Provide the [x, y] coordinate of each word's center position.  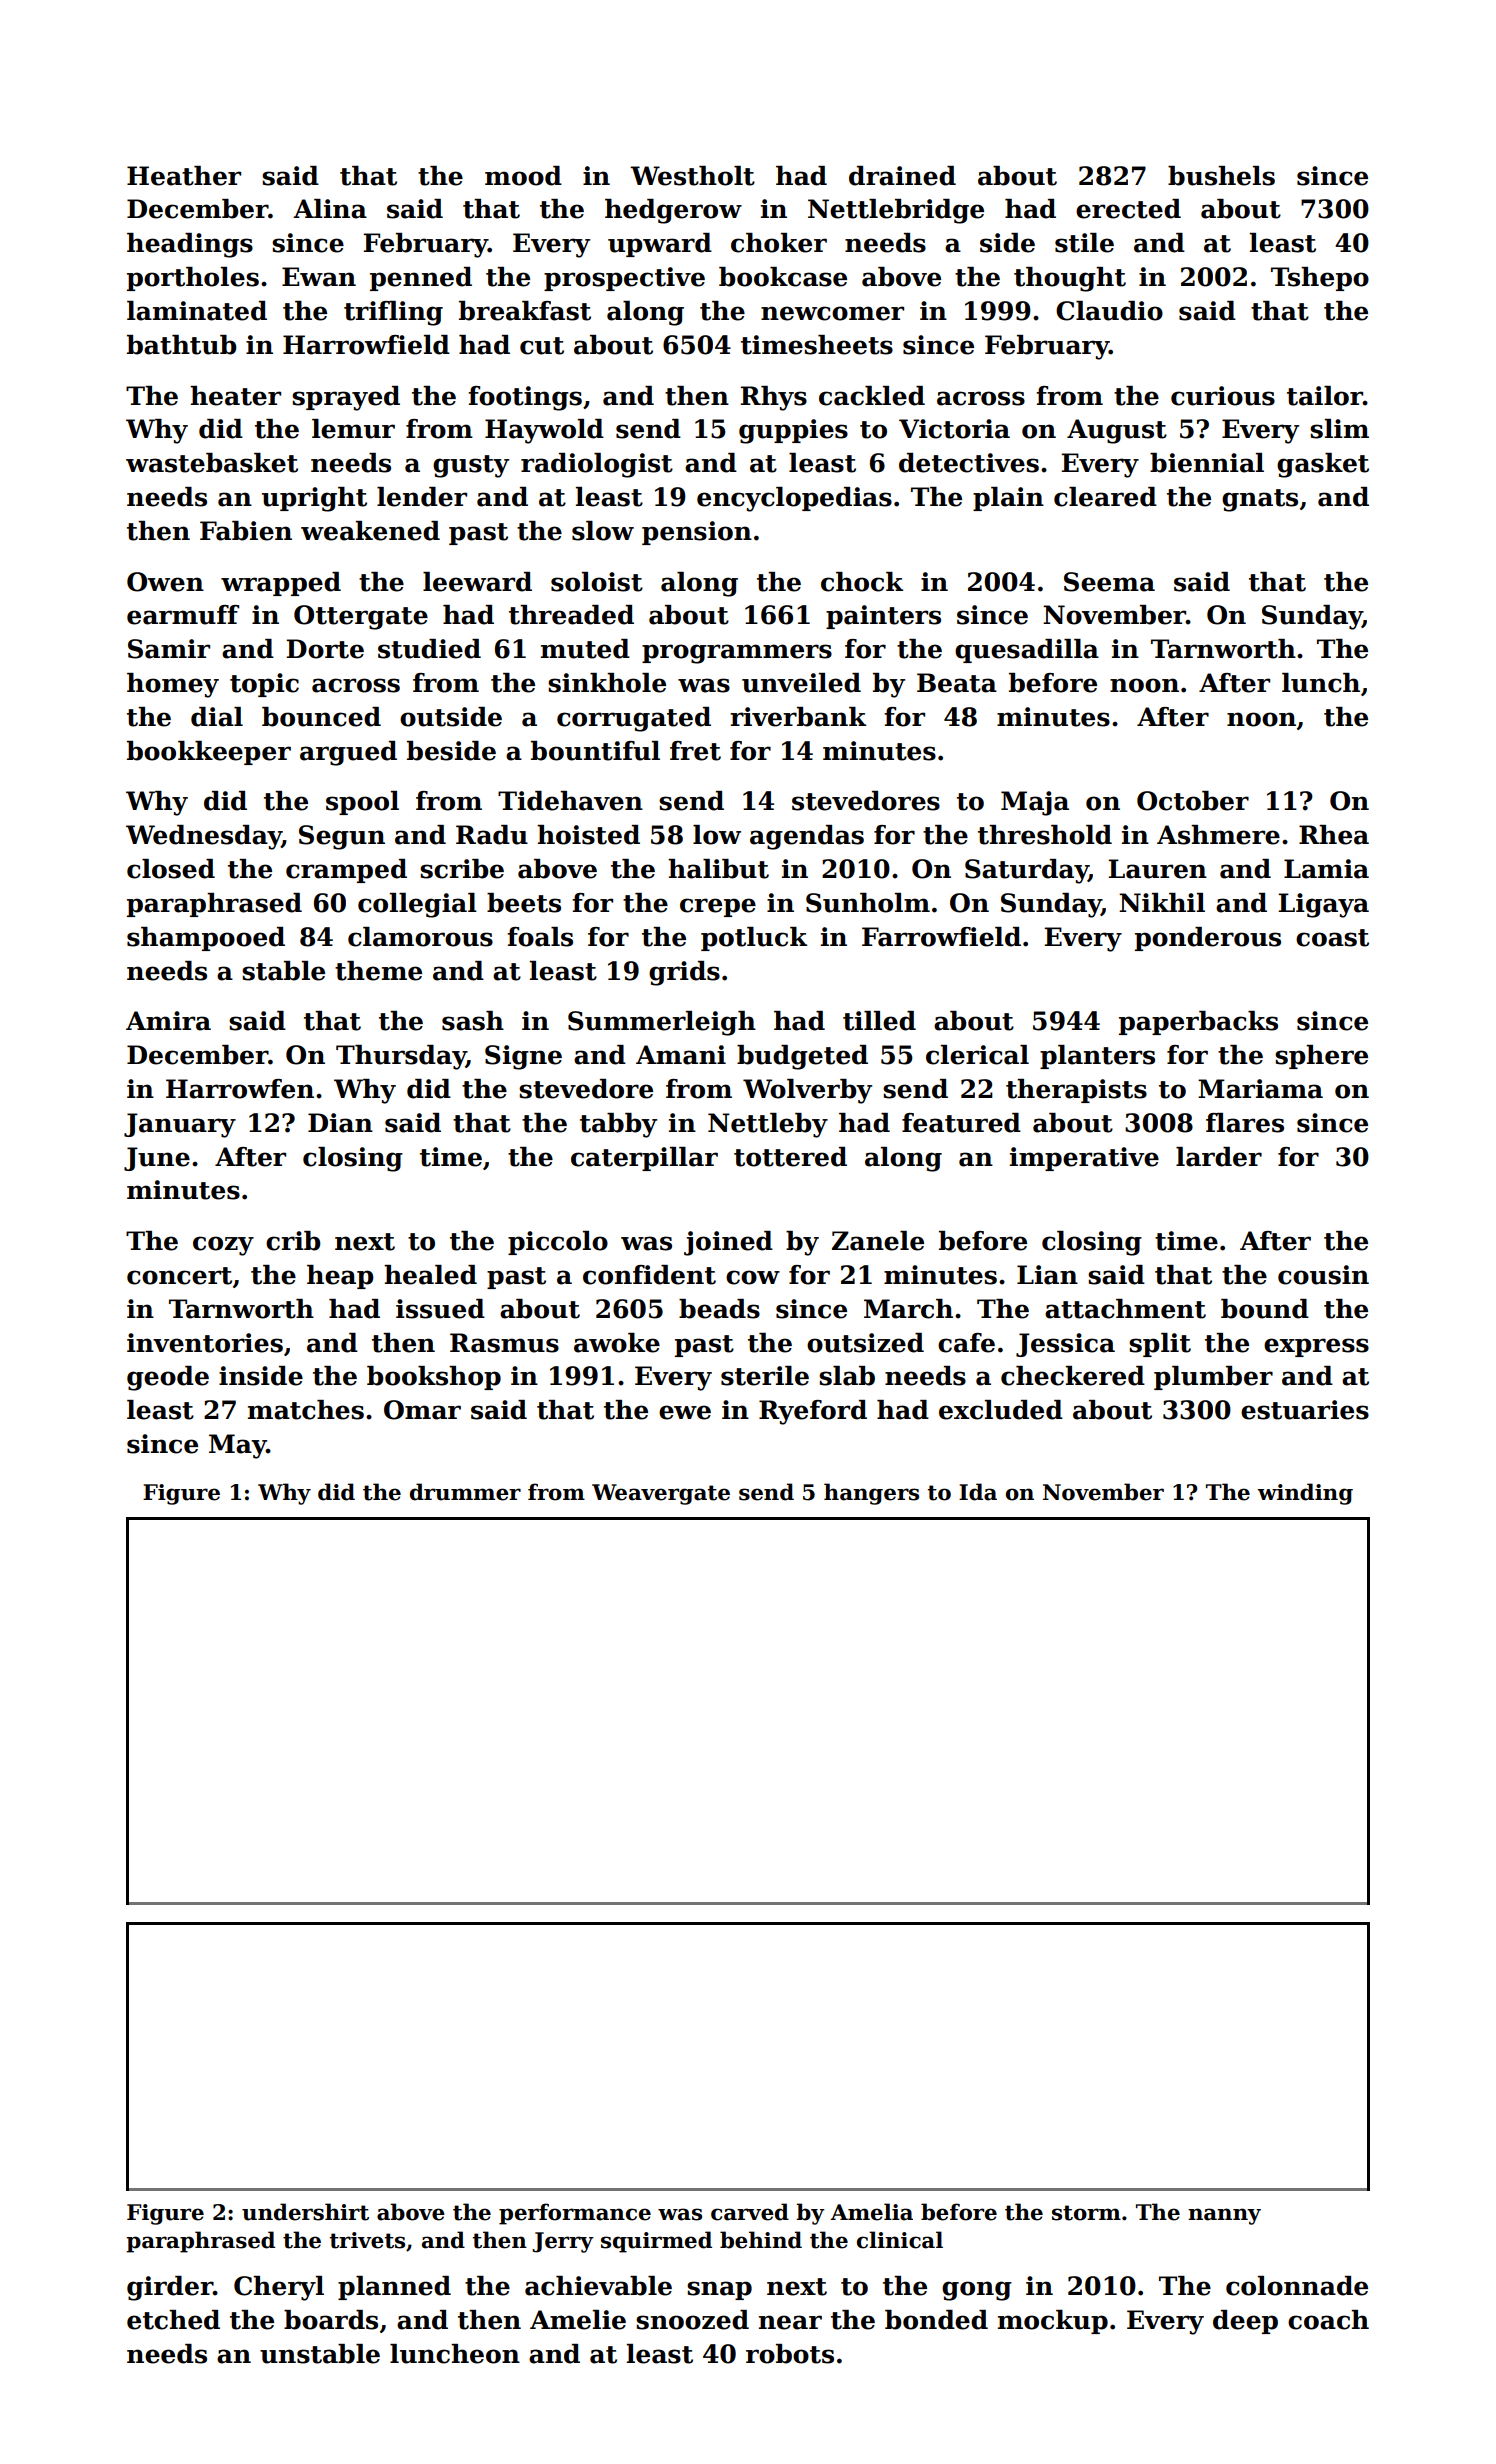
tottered [790, 1157]
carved [750, 2212]
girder [170, 2288]
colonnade [1297, 2286]
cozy [223, 1246]
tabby [618, 1125]
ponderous [1208, 939]
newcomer [832, 313]
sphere [1321, 1057]
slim [1339, 429]
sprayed [346, 398]
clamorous [420, 937]
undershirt [305, 2212]
